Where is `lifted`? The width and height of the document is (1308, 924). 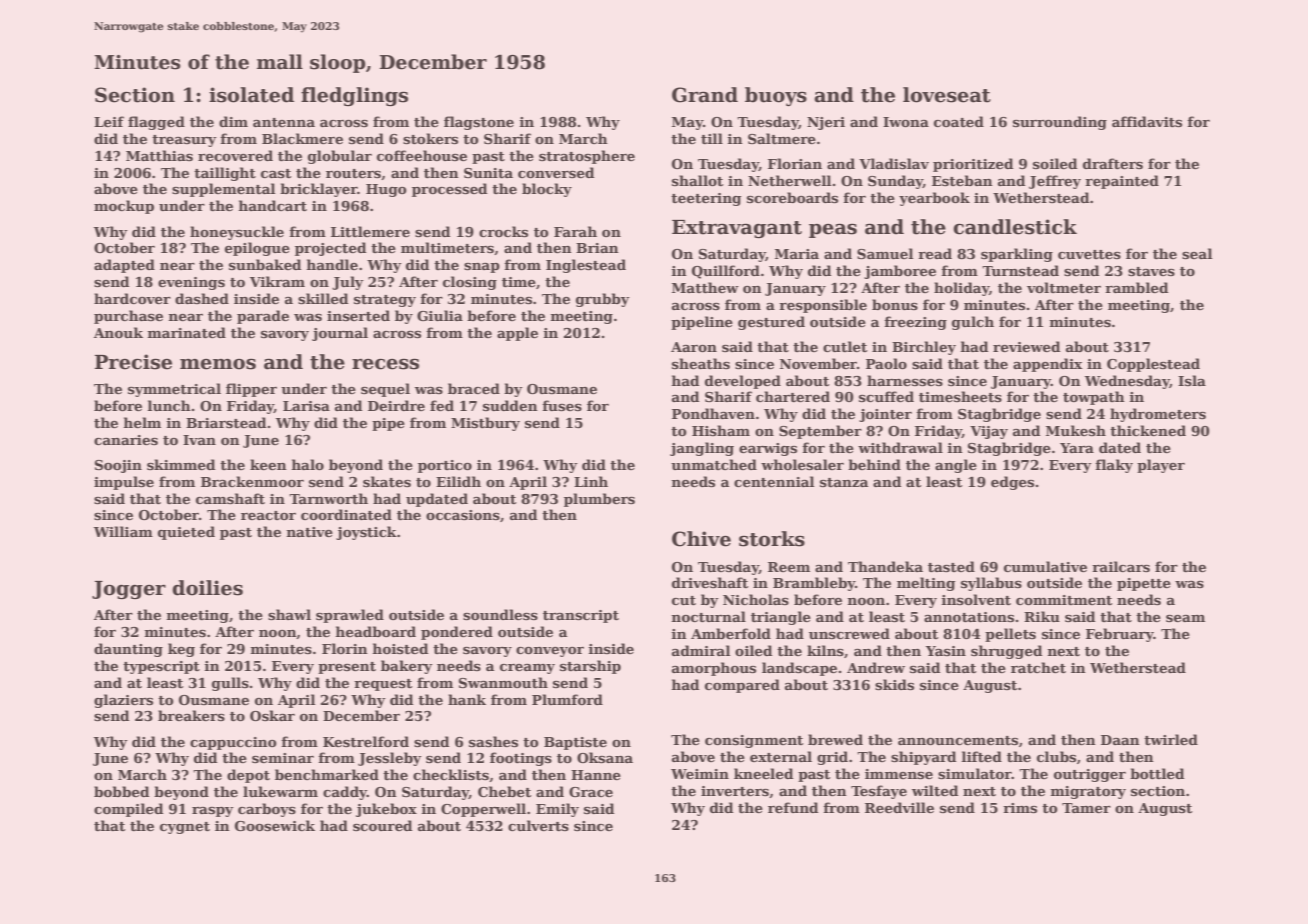 lifted is located at coordinates (982, 756).
